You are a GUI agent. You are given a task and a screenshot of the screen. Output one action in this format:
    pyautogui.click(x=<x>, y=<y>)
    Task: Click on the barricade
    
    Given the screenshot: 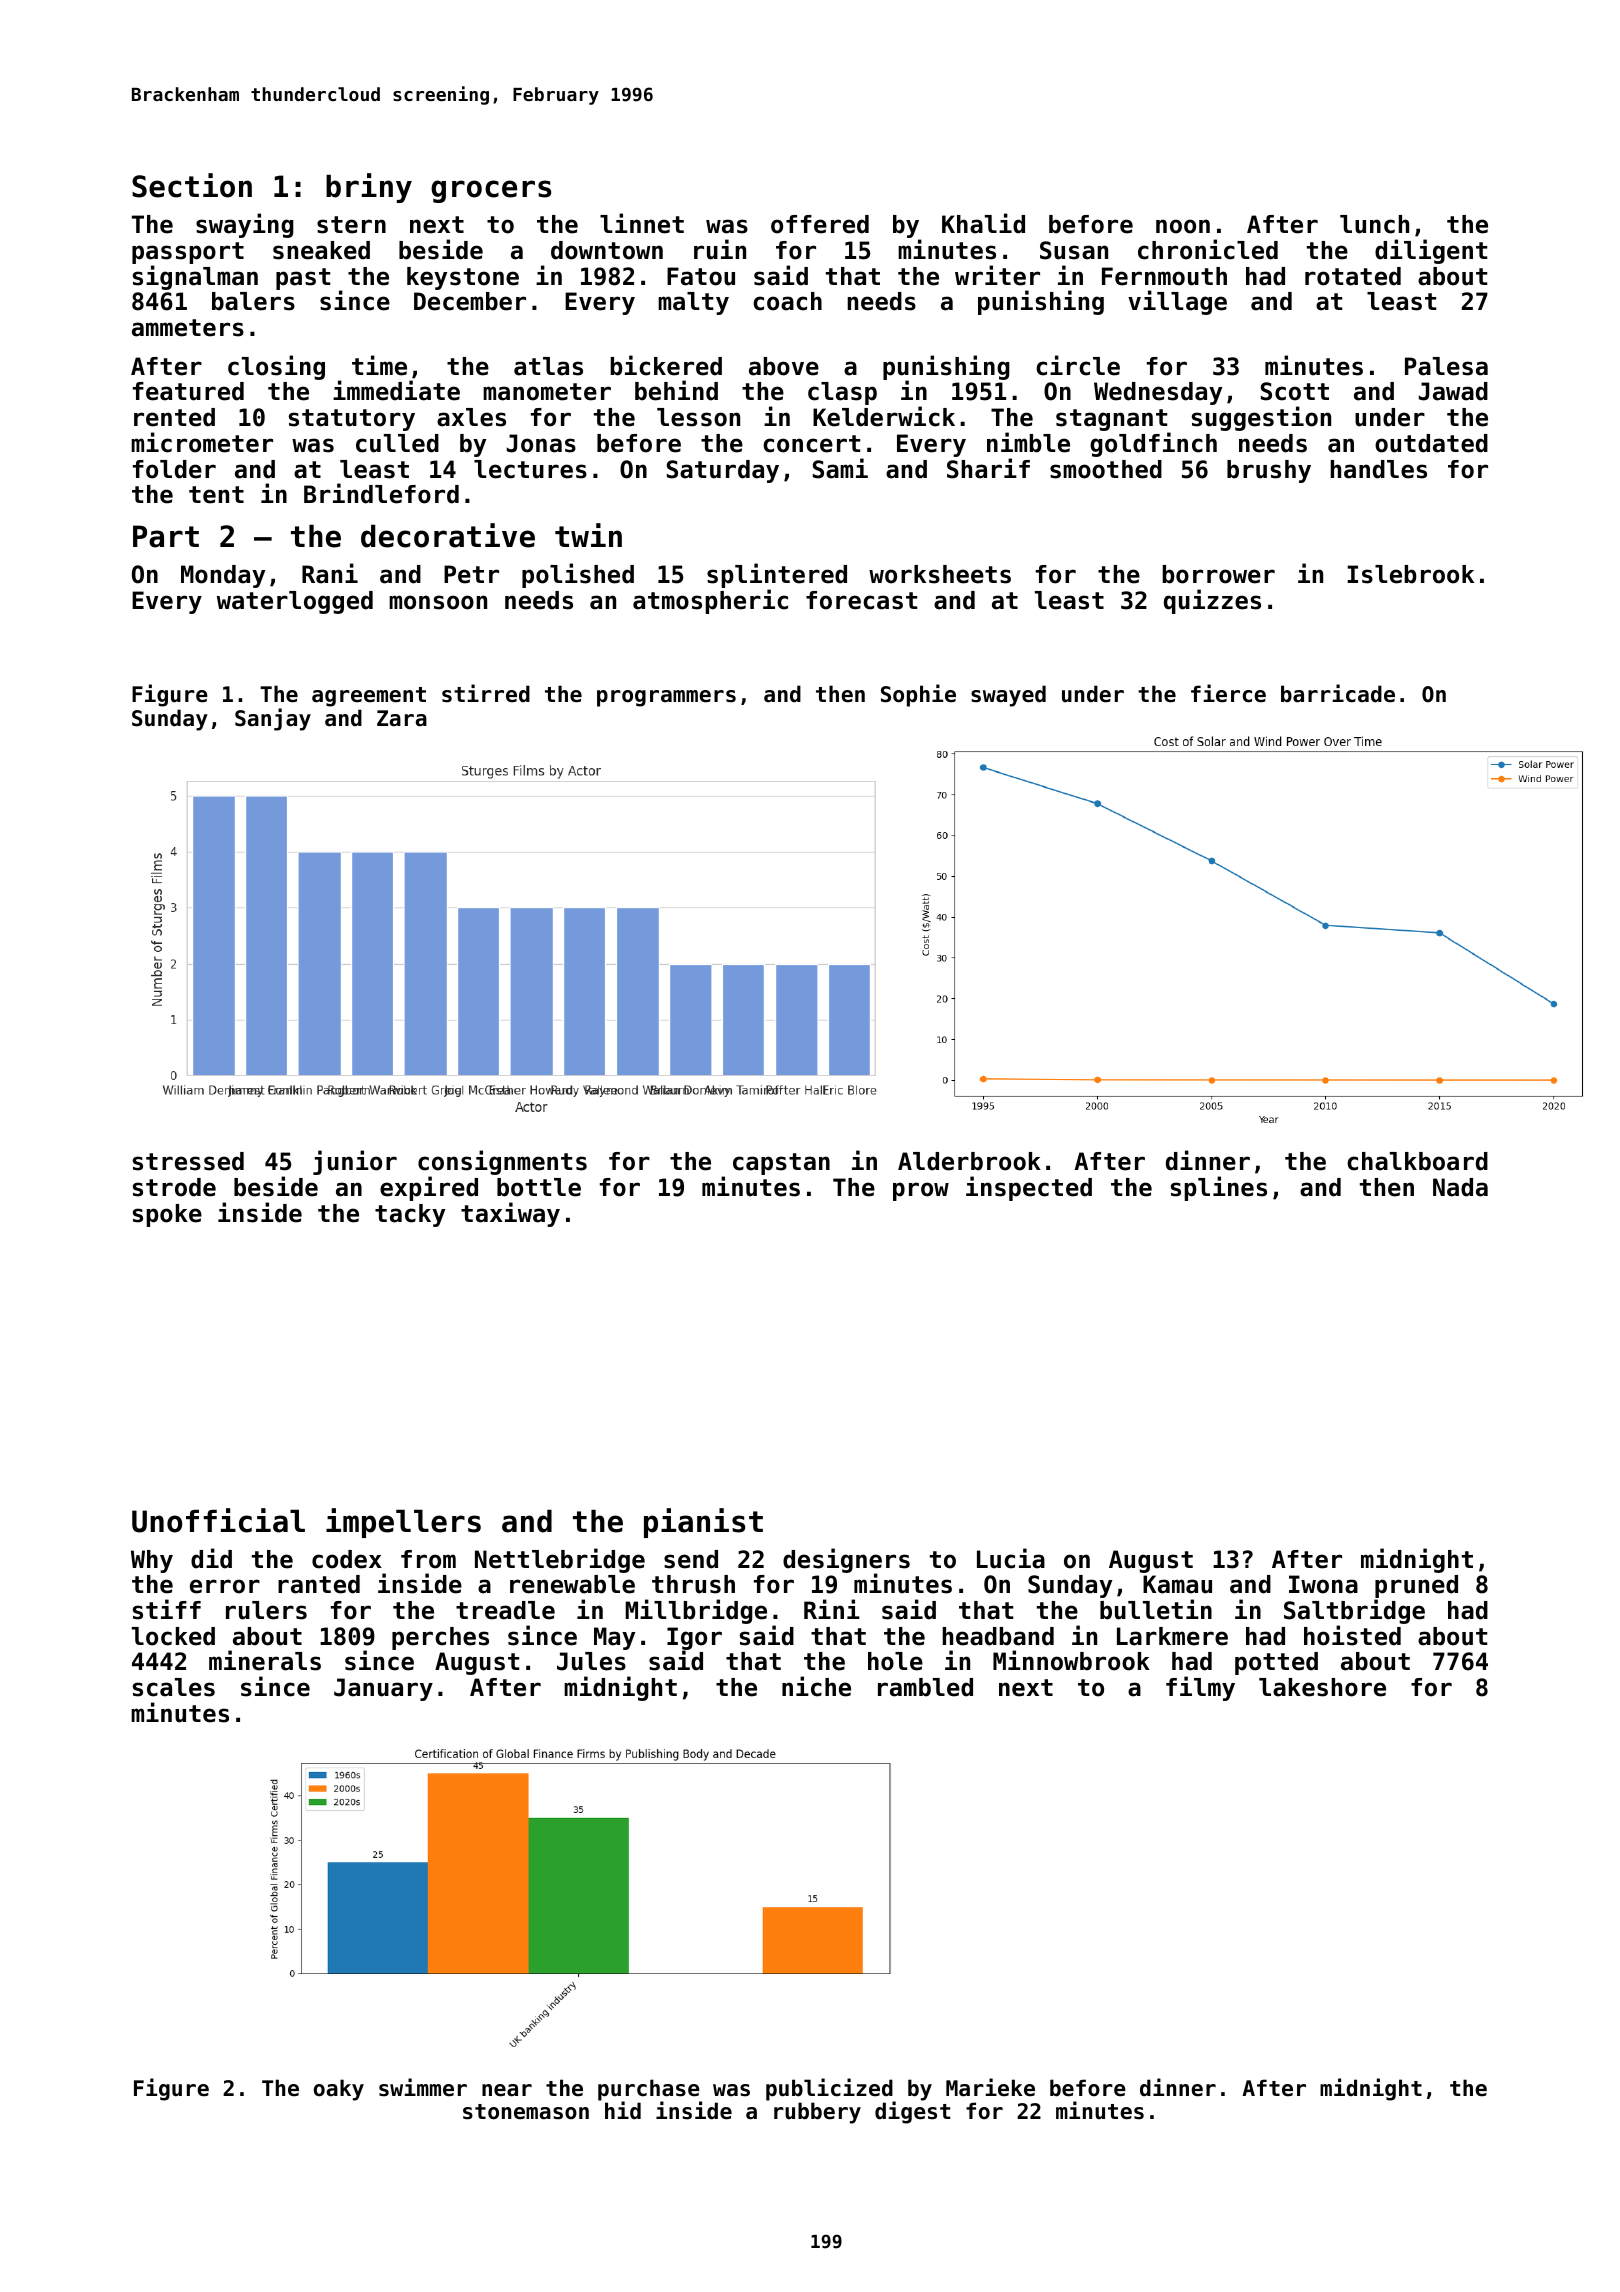 What is the action you would take?
    pyautogui.click(x=1338, y=693)
